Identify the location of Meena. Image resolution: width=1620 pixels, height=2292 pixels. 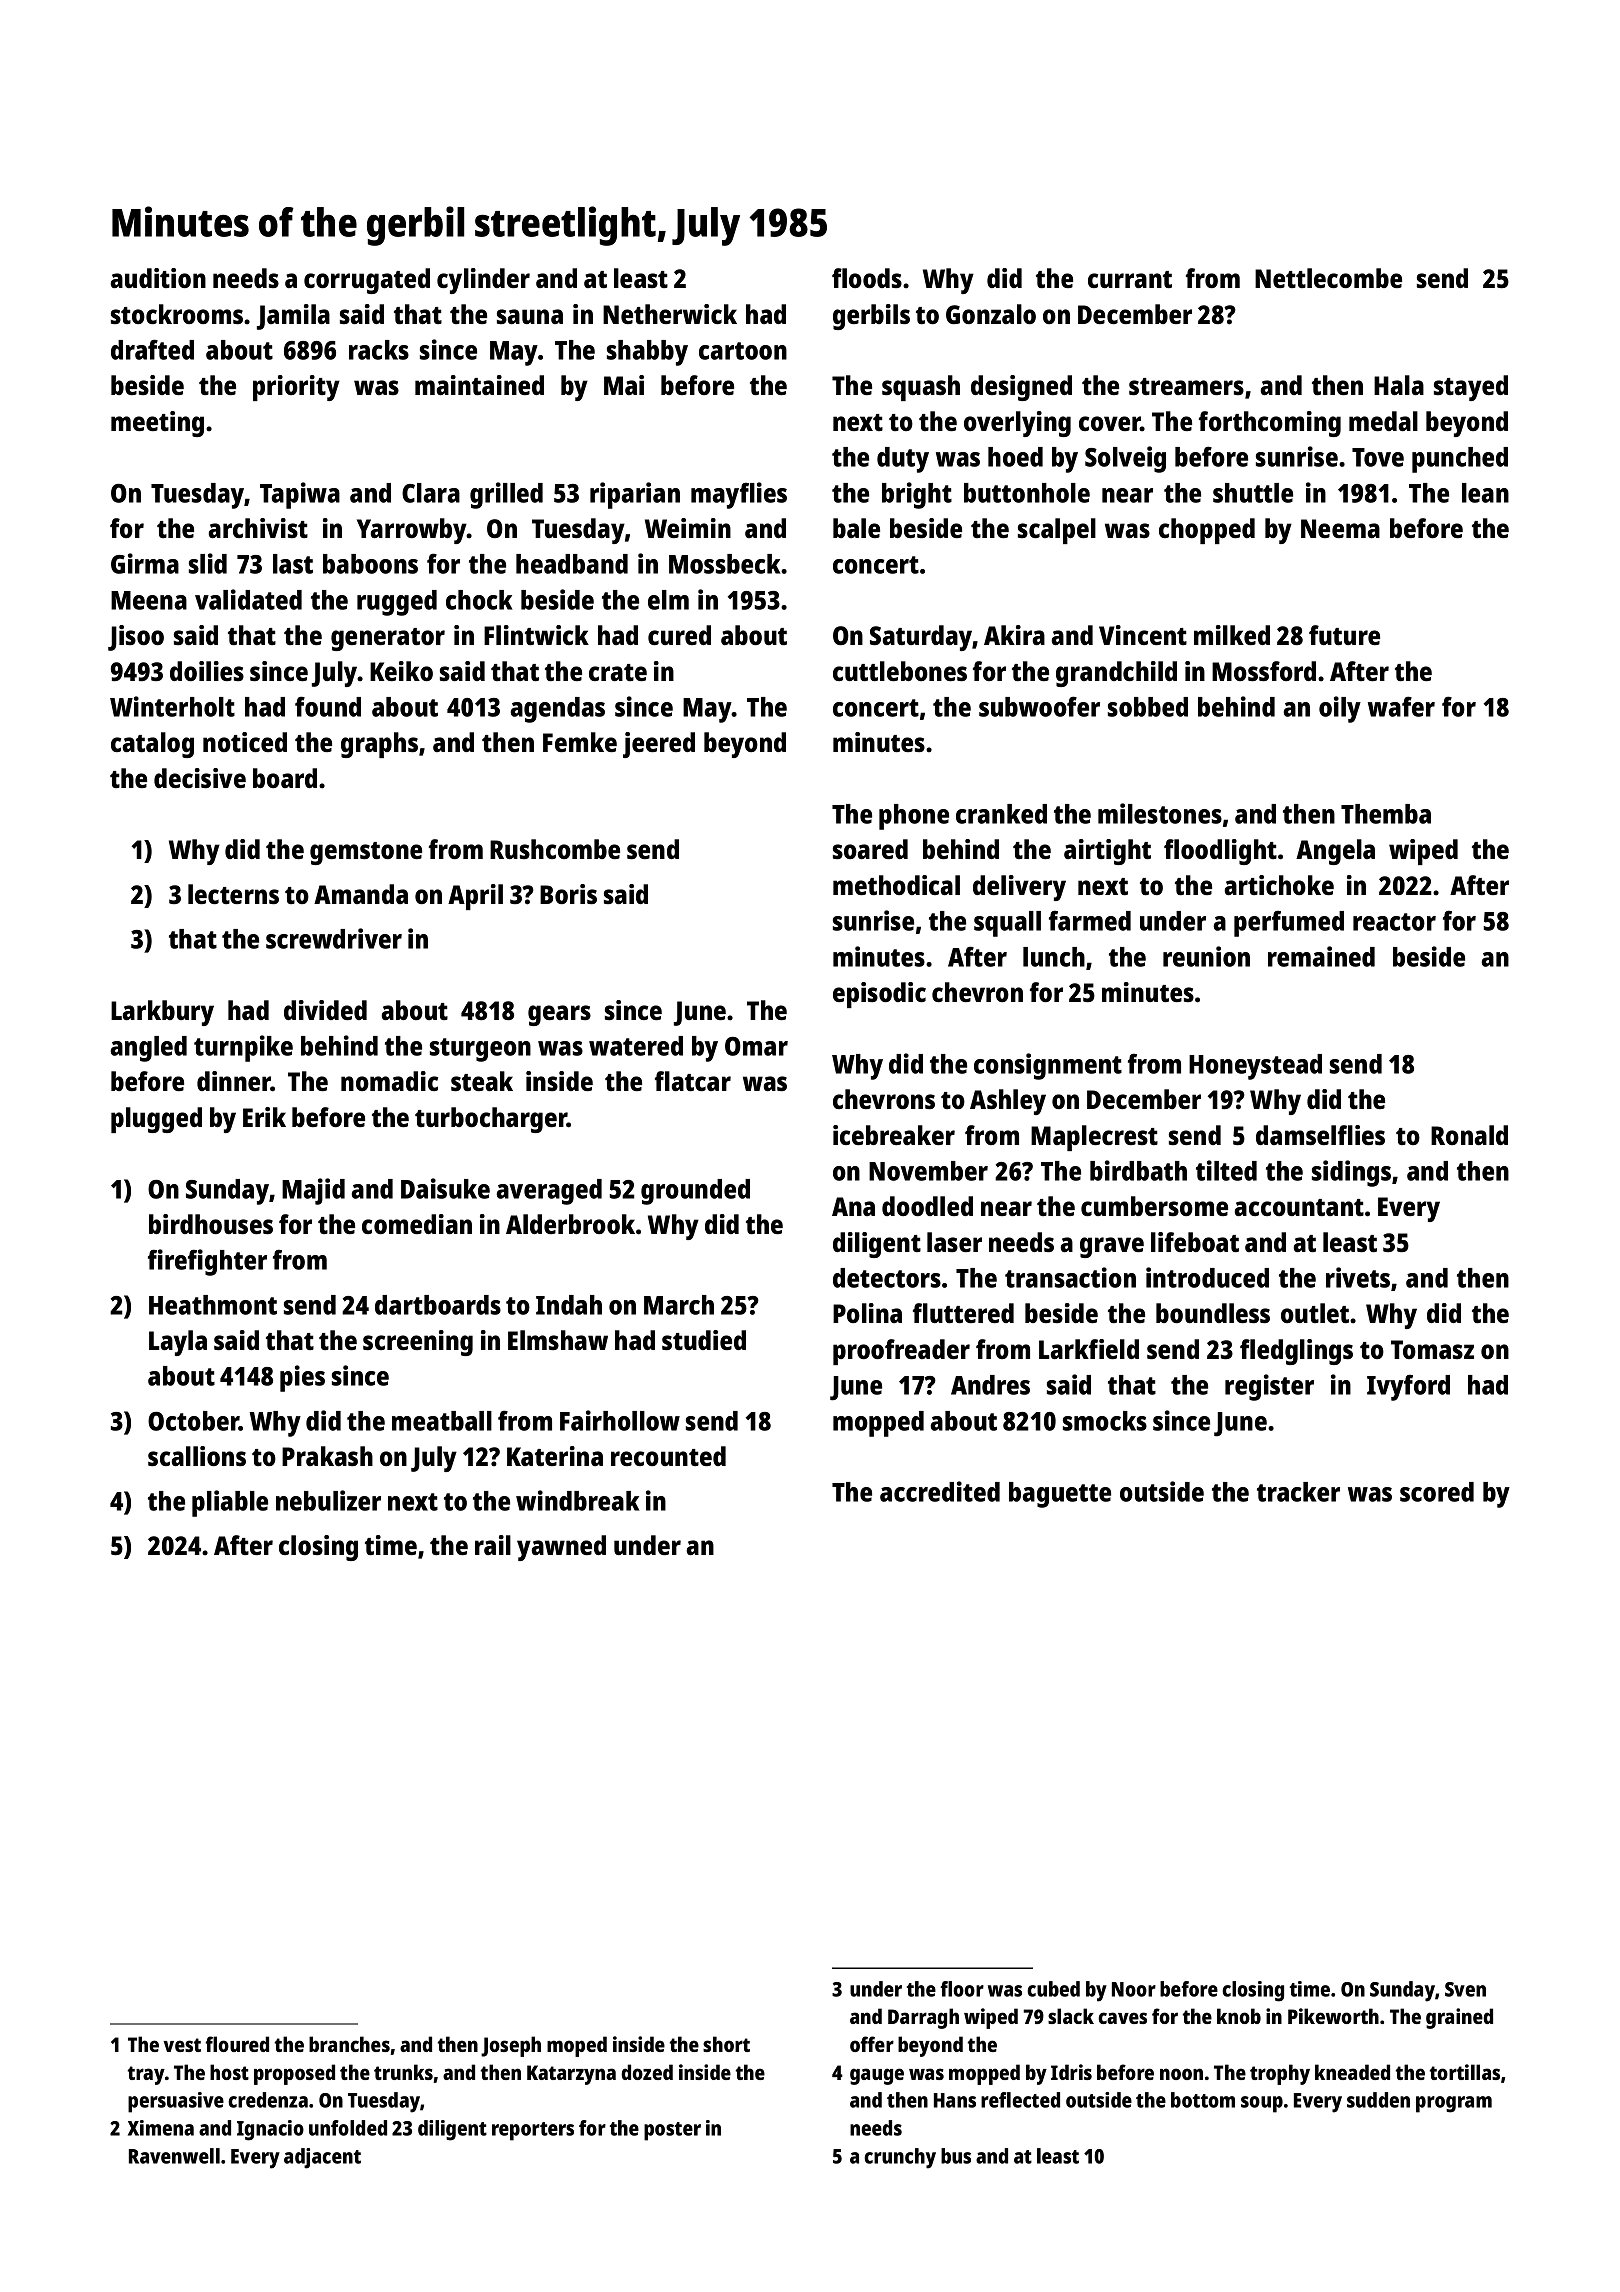
(149, 600).
